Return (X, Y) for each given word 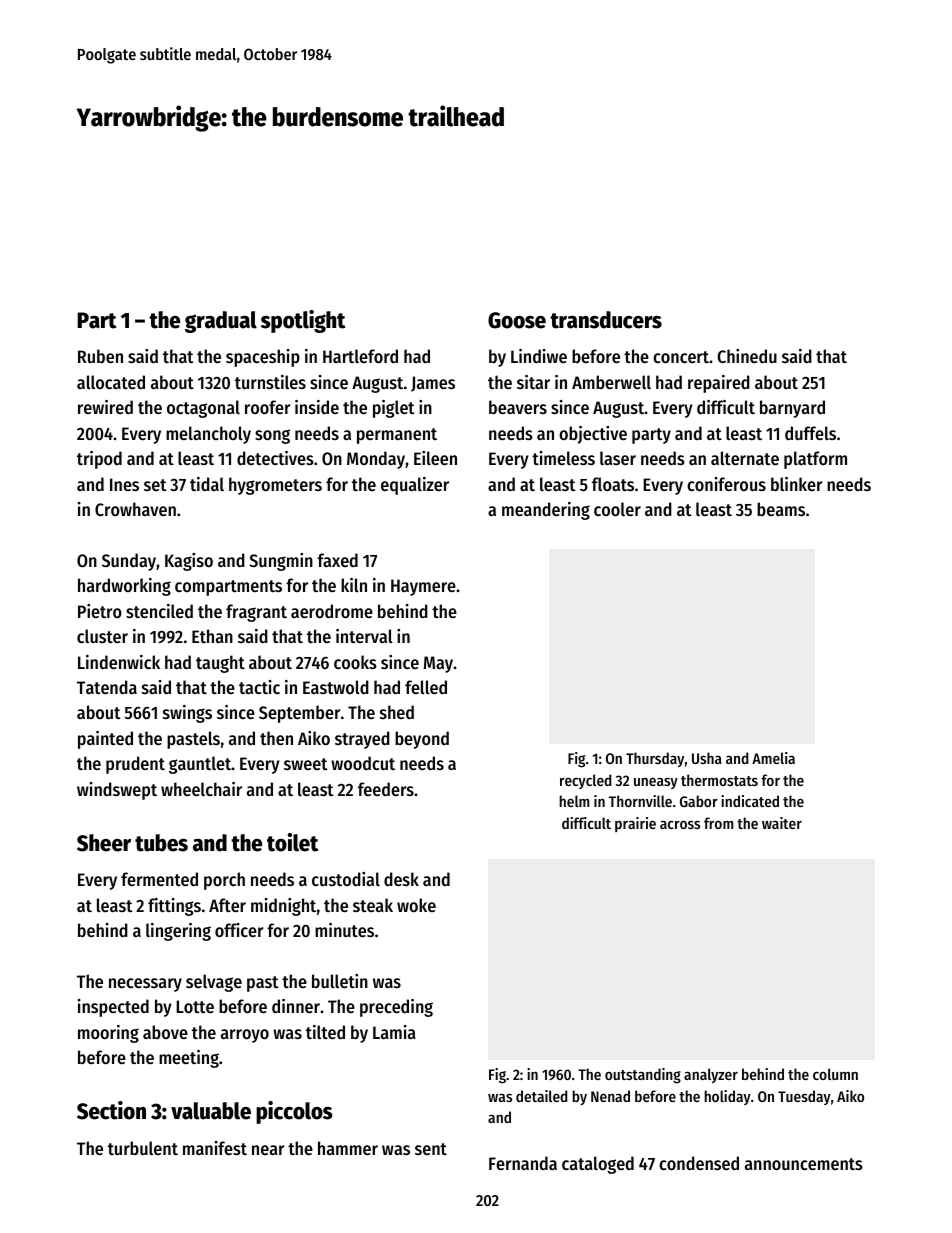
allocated (111, 382)
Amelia (773, 758)
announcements (804, 1164)
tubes (161, 843)
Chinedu (747, 356)
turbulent (143, 1148)
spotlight (303, 321)
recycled (585, 781)
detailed (541, 1096)
